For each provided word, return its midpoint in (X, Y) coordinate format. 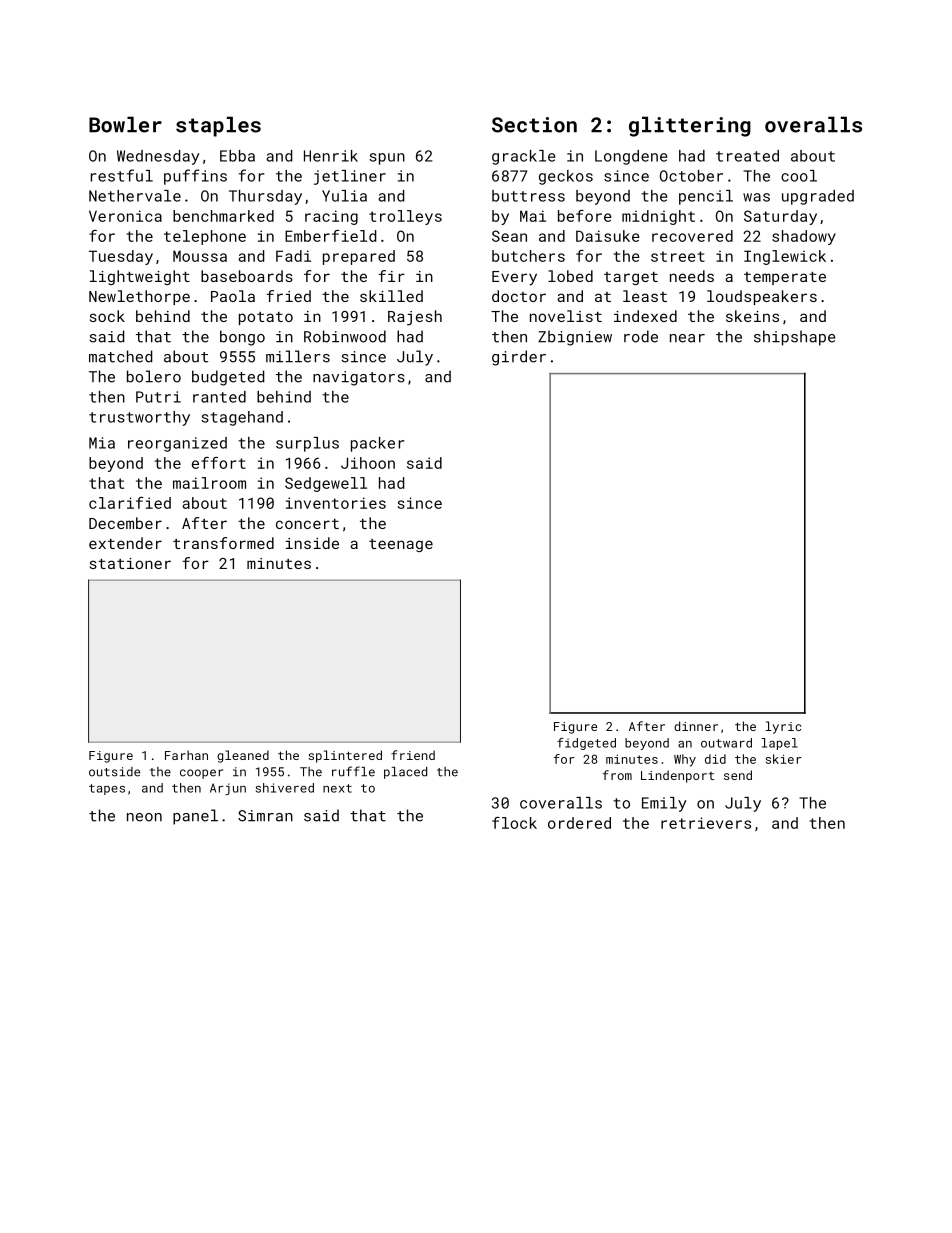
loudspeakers (762, 297)
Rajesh (415, 318)
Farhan (186, 755)
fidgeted (586, 744)
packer (378, 444)
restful (122, 175)
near (687, 338)
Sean (509, 236)
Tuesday (121, 257)
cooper (201, 774)
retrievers (706, 823)
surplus (307, 444)
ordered (579, 823)
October (691, 176)
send (738, 775)
